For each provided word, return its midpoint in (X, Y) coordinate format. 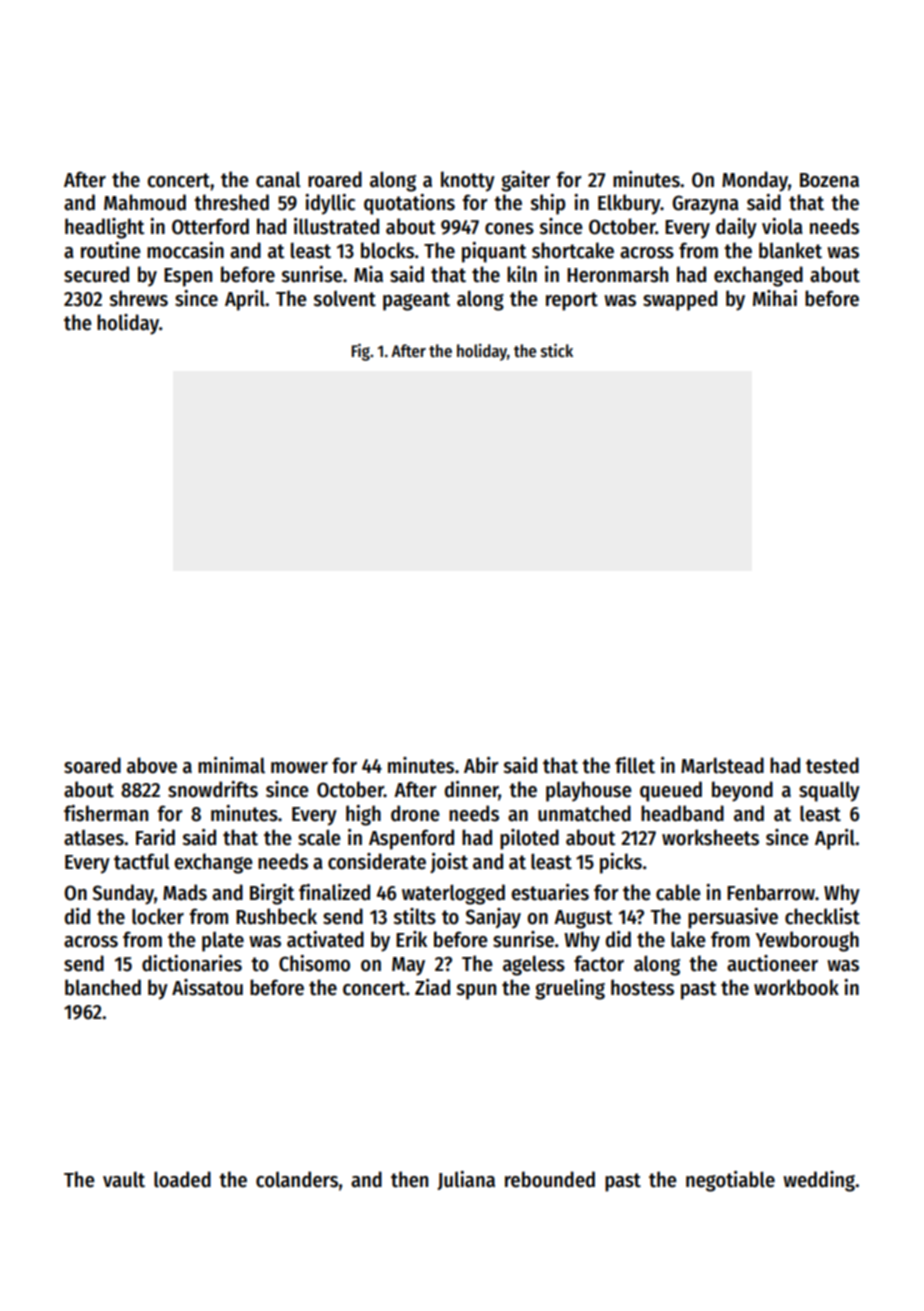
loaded (182, 1179)
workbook (796, 987)
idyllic (330, 204)
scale (319, 838)
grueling (570, 989)
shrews (138, 298)
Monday (755, 181)
